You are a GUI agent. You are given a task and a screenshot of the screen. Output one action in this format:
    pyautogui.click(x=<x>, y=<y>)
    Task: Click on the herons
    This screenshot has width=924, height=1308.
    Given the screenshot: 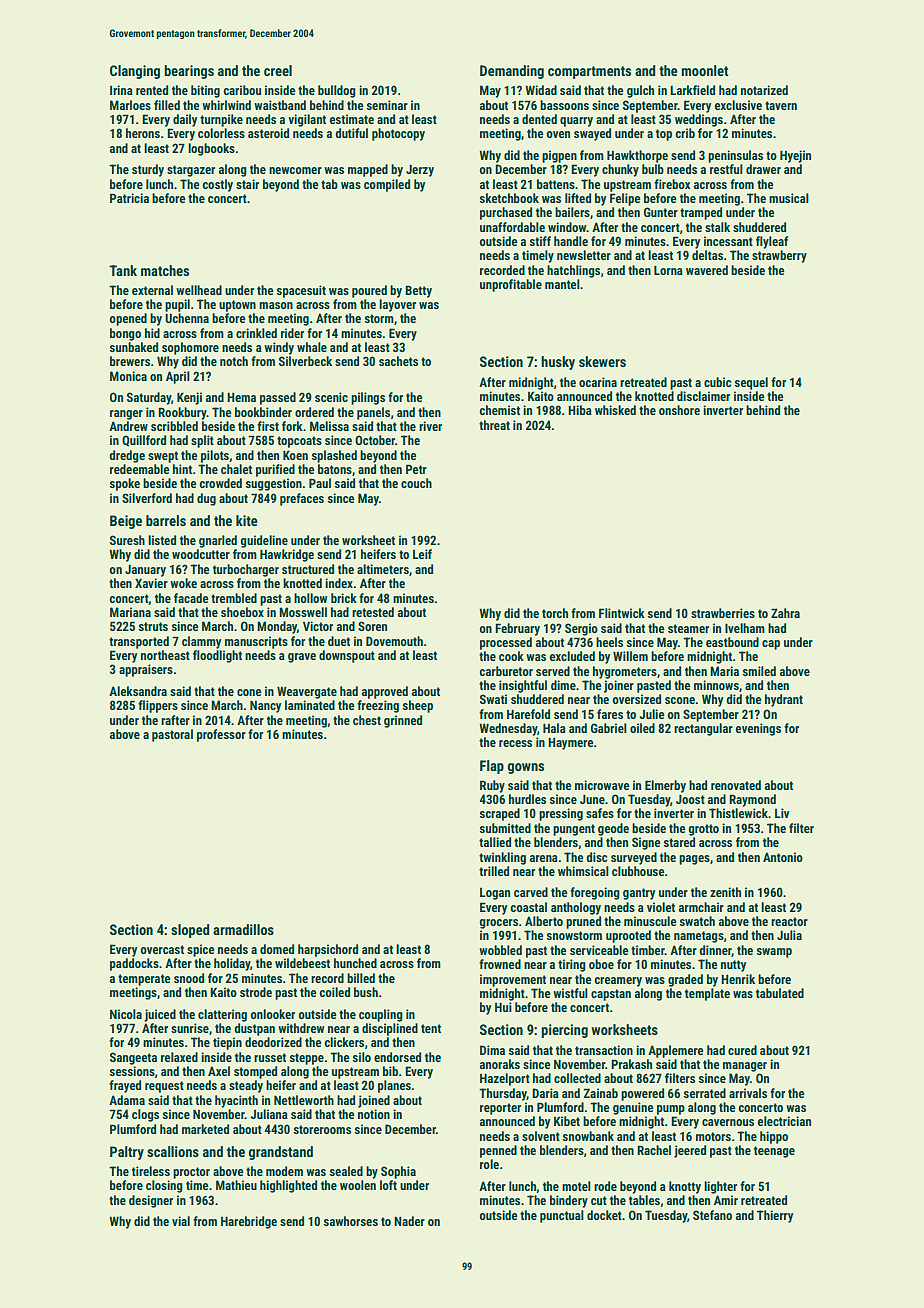 What is the action you would take?
    pyautogui.click(x=143, y=133)
